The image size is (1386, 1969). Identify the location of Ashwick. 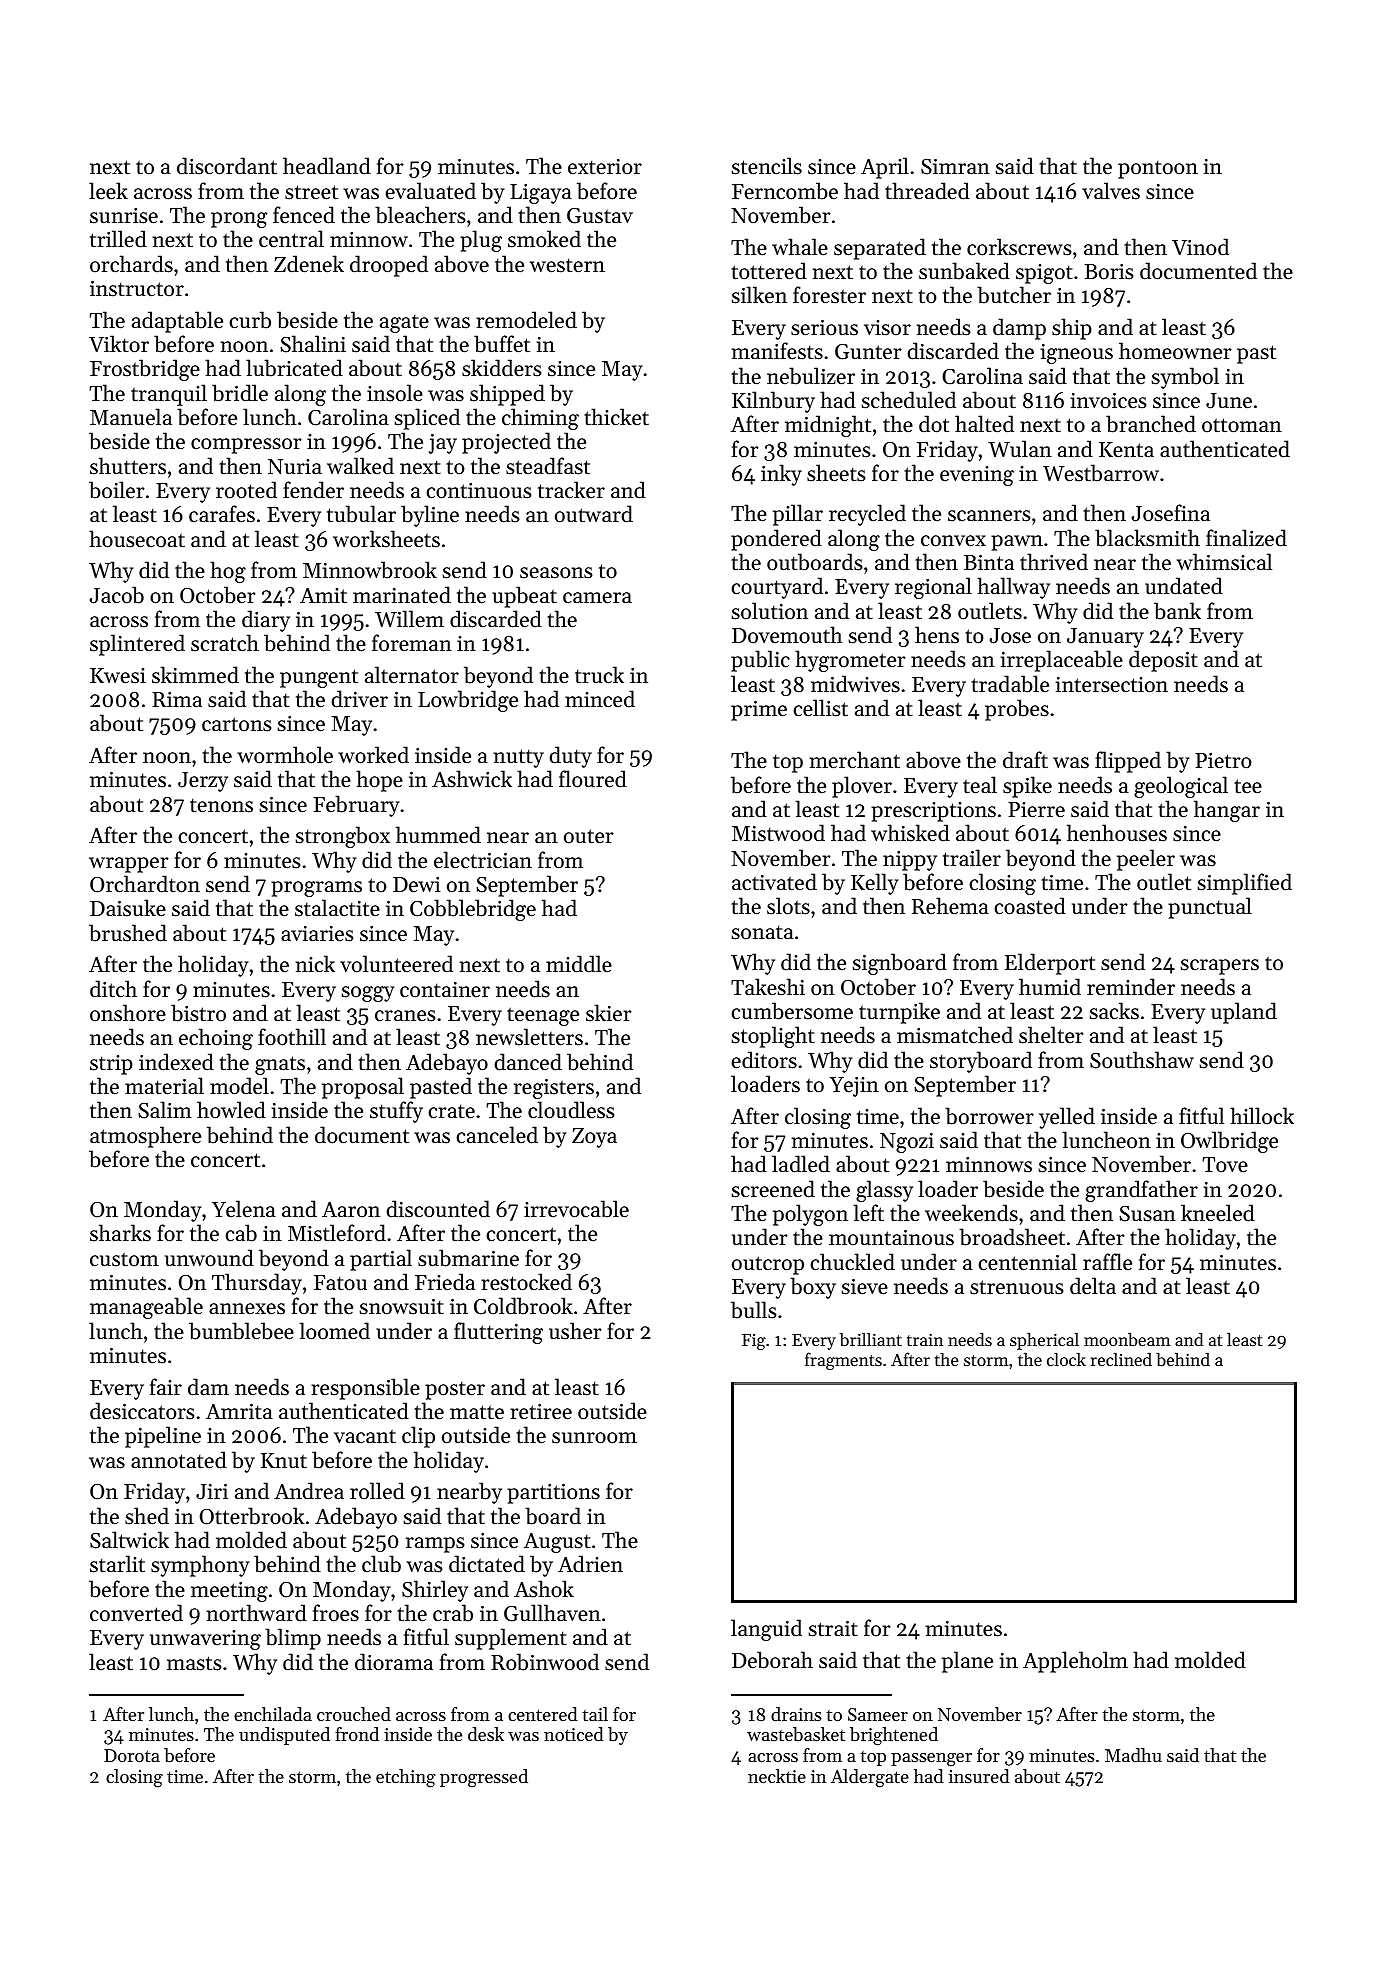
(472, 779).
